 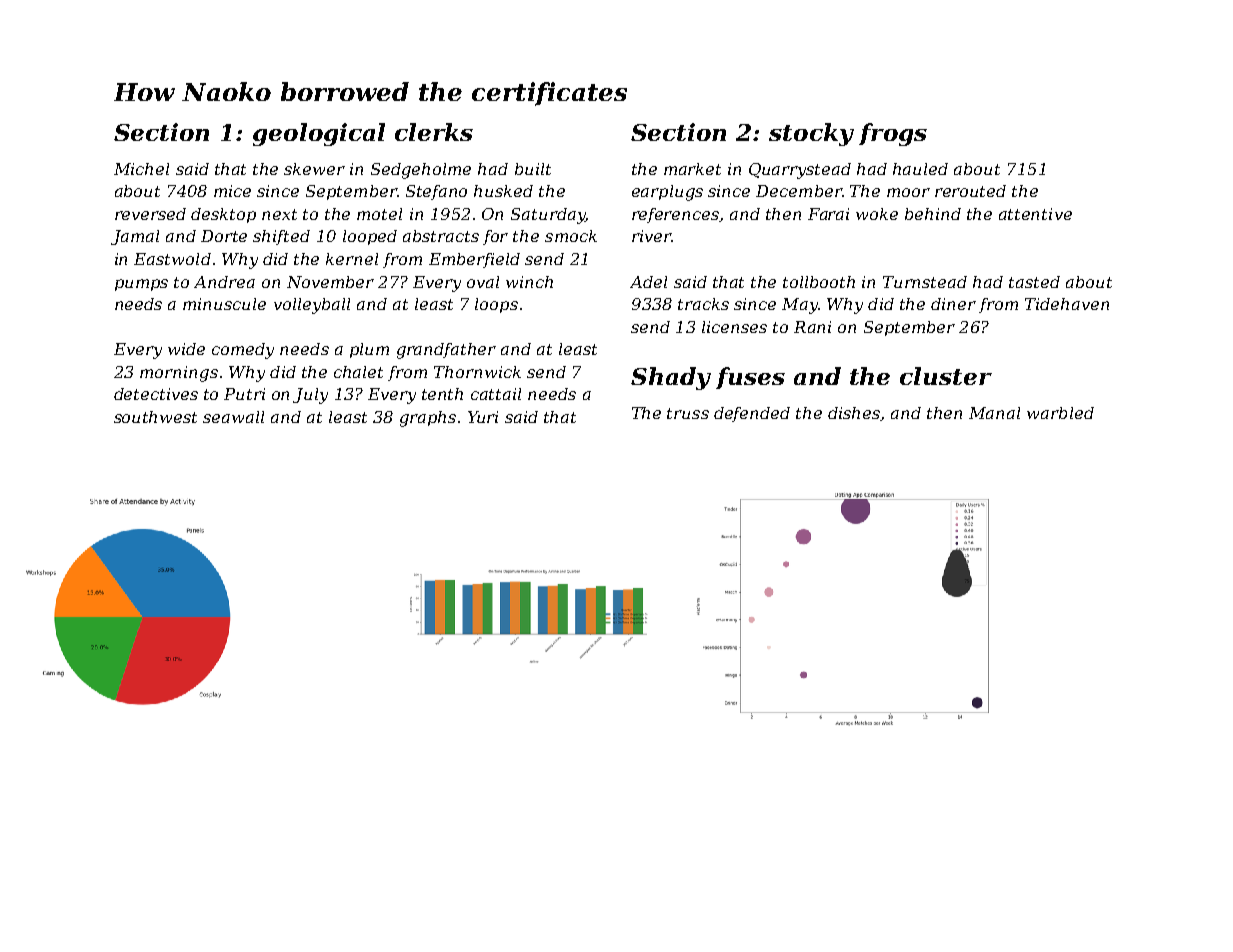 I want to click on Yuri, so click(x=483, y=417).
